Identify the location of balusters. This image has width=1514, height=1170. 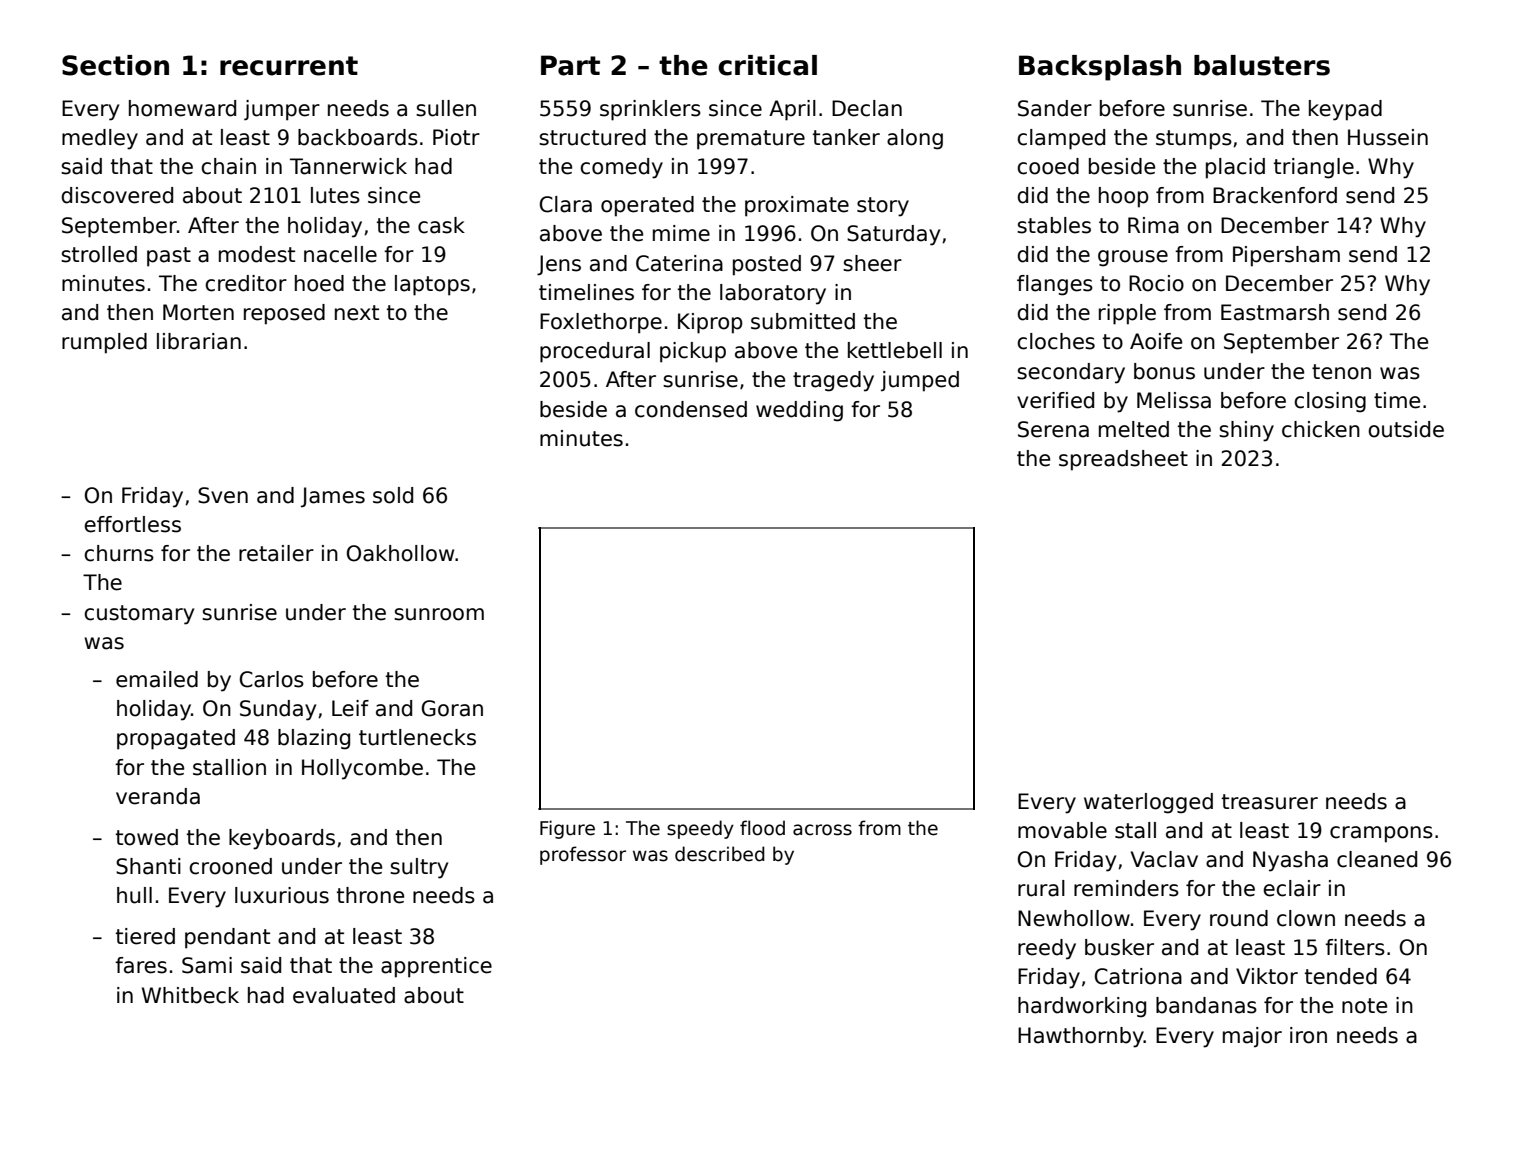
(1262, 65).
